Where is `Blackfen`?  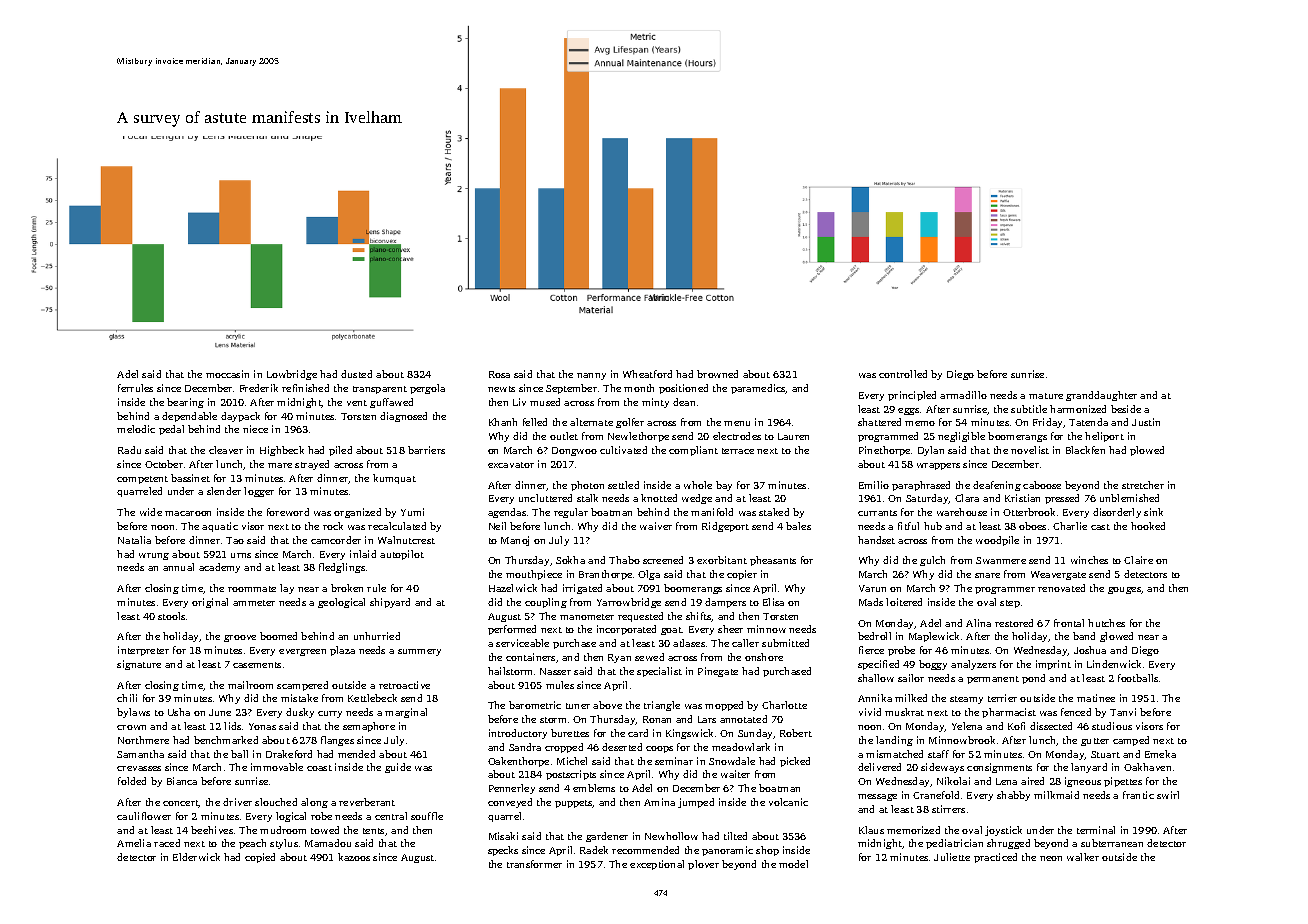
Blackfen is located at coordinates (1085, 450).
